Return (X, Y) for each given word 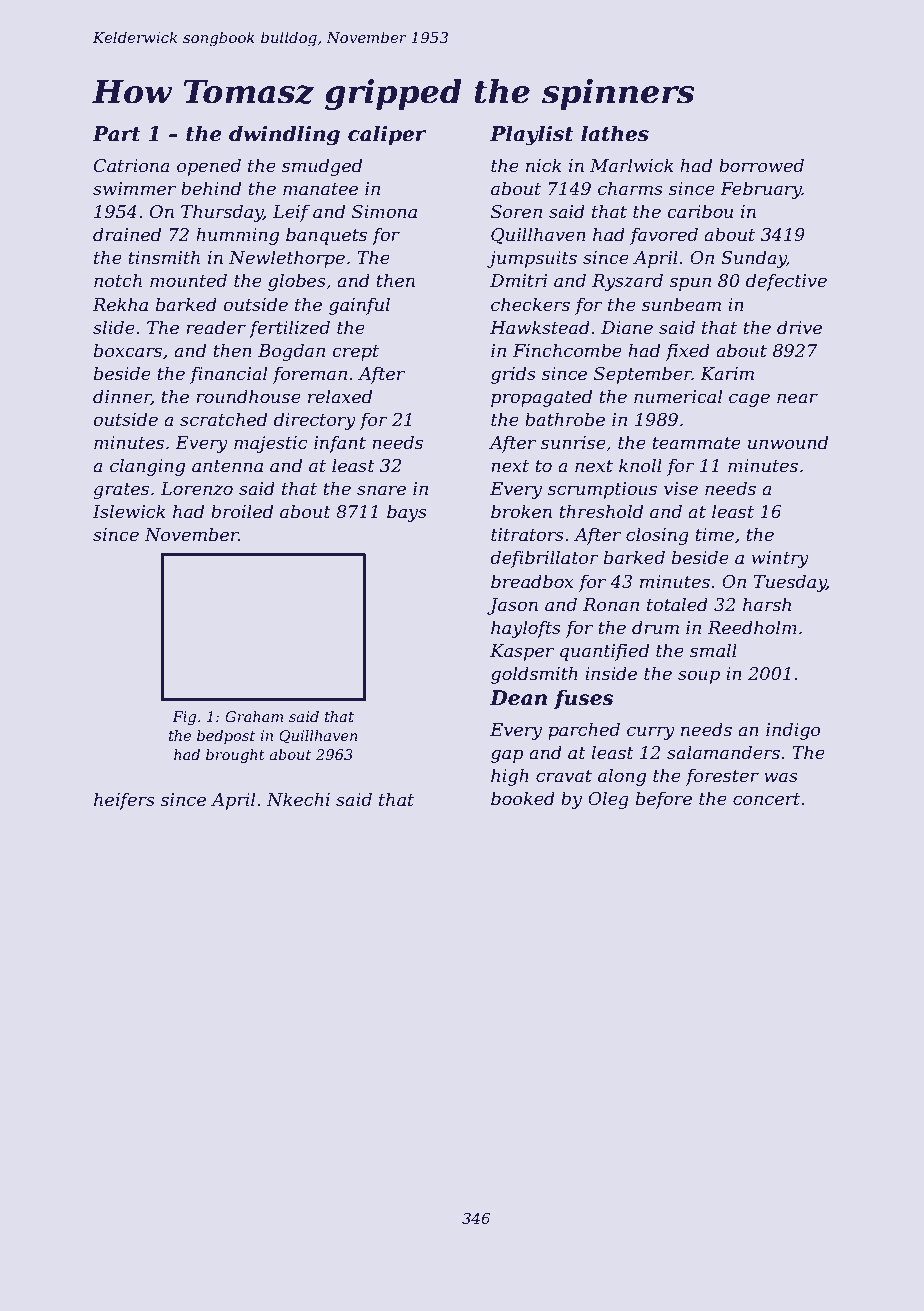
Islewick (129, 511)
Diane (627, 328)
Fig (184, 718)
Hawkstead (540, 327)
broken (521, 511)
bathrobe (565, 419)
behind (211, 188)
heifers (124, 801)
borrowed (761, 165)
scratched (223, 419)
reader (216, 327)
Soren (516, 212)
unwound (788, 442)
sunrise (573, 443)
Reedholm (752, 627)
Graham (254, 716)
